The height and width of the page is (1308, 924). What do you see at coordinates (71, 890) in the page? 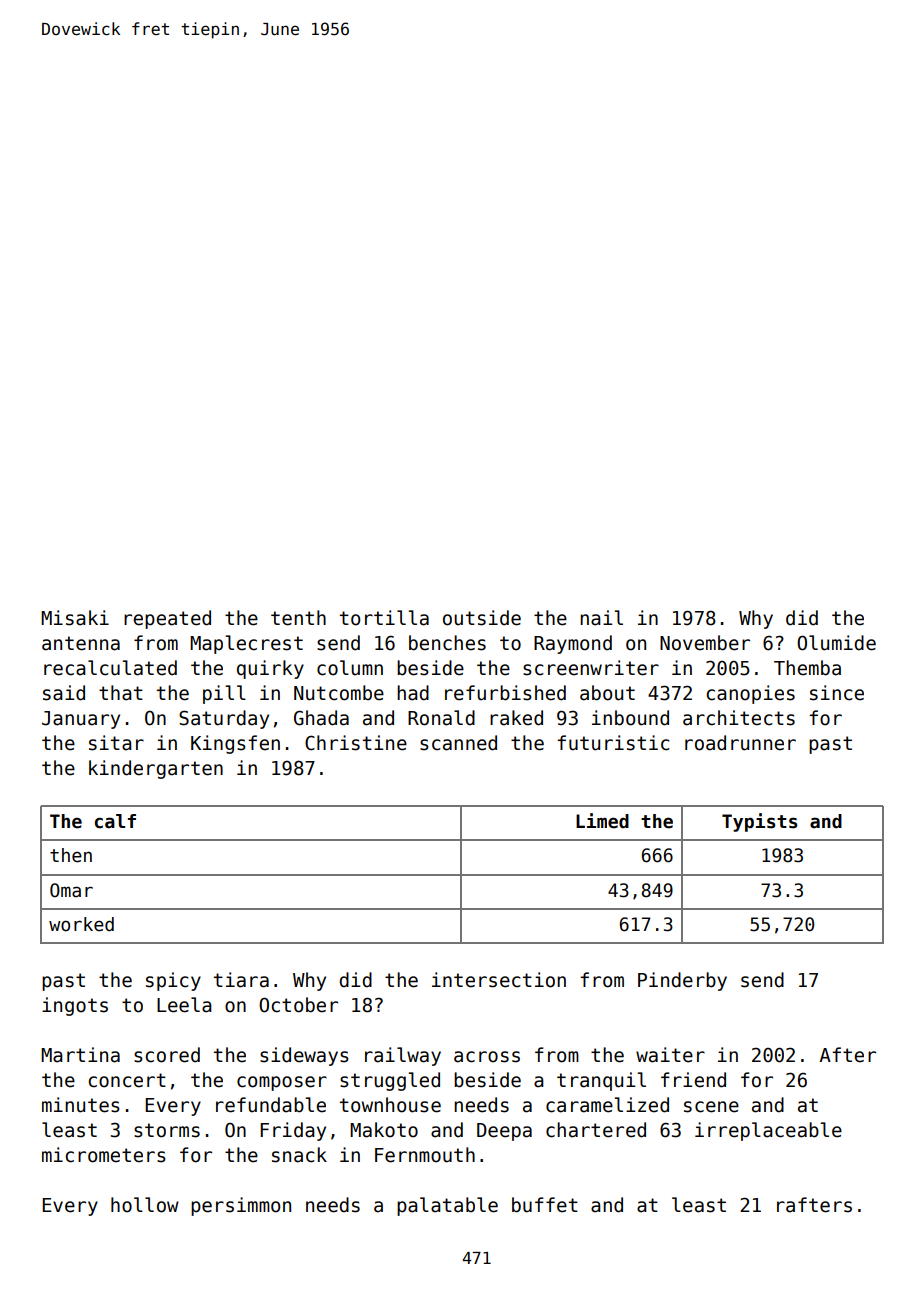
I see `Omar` at bounding box center [71, 890].
